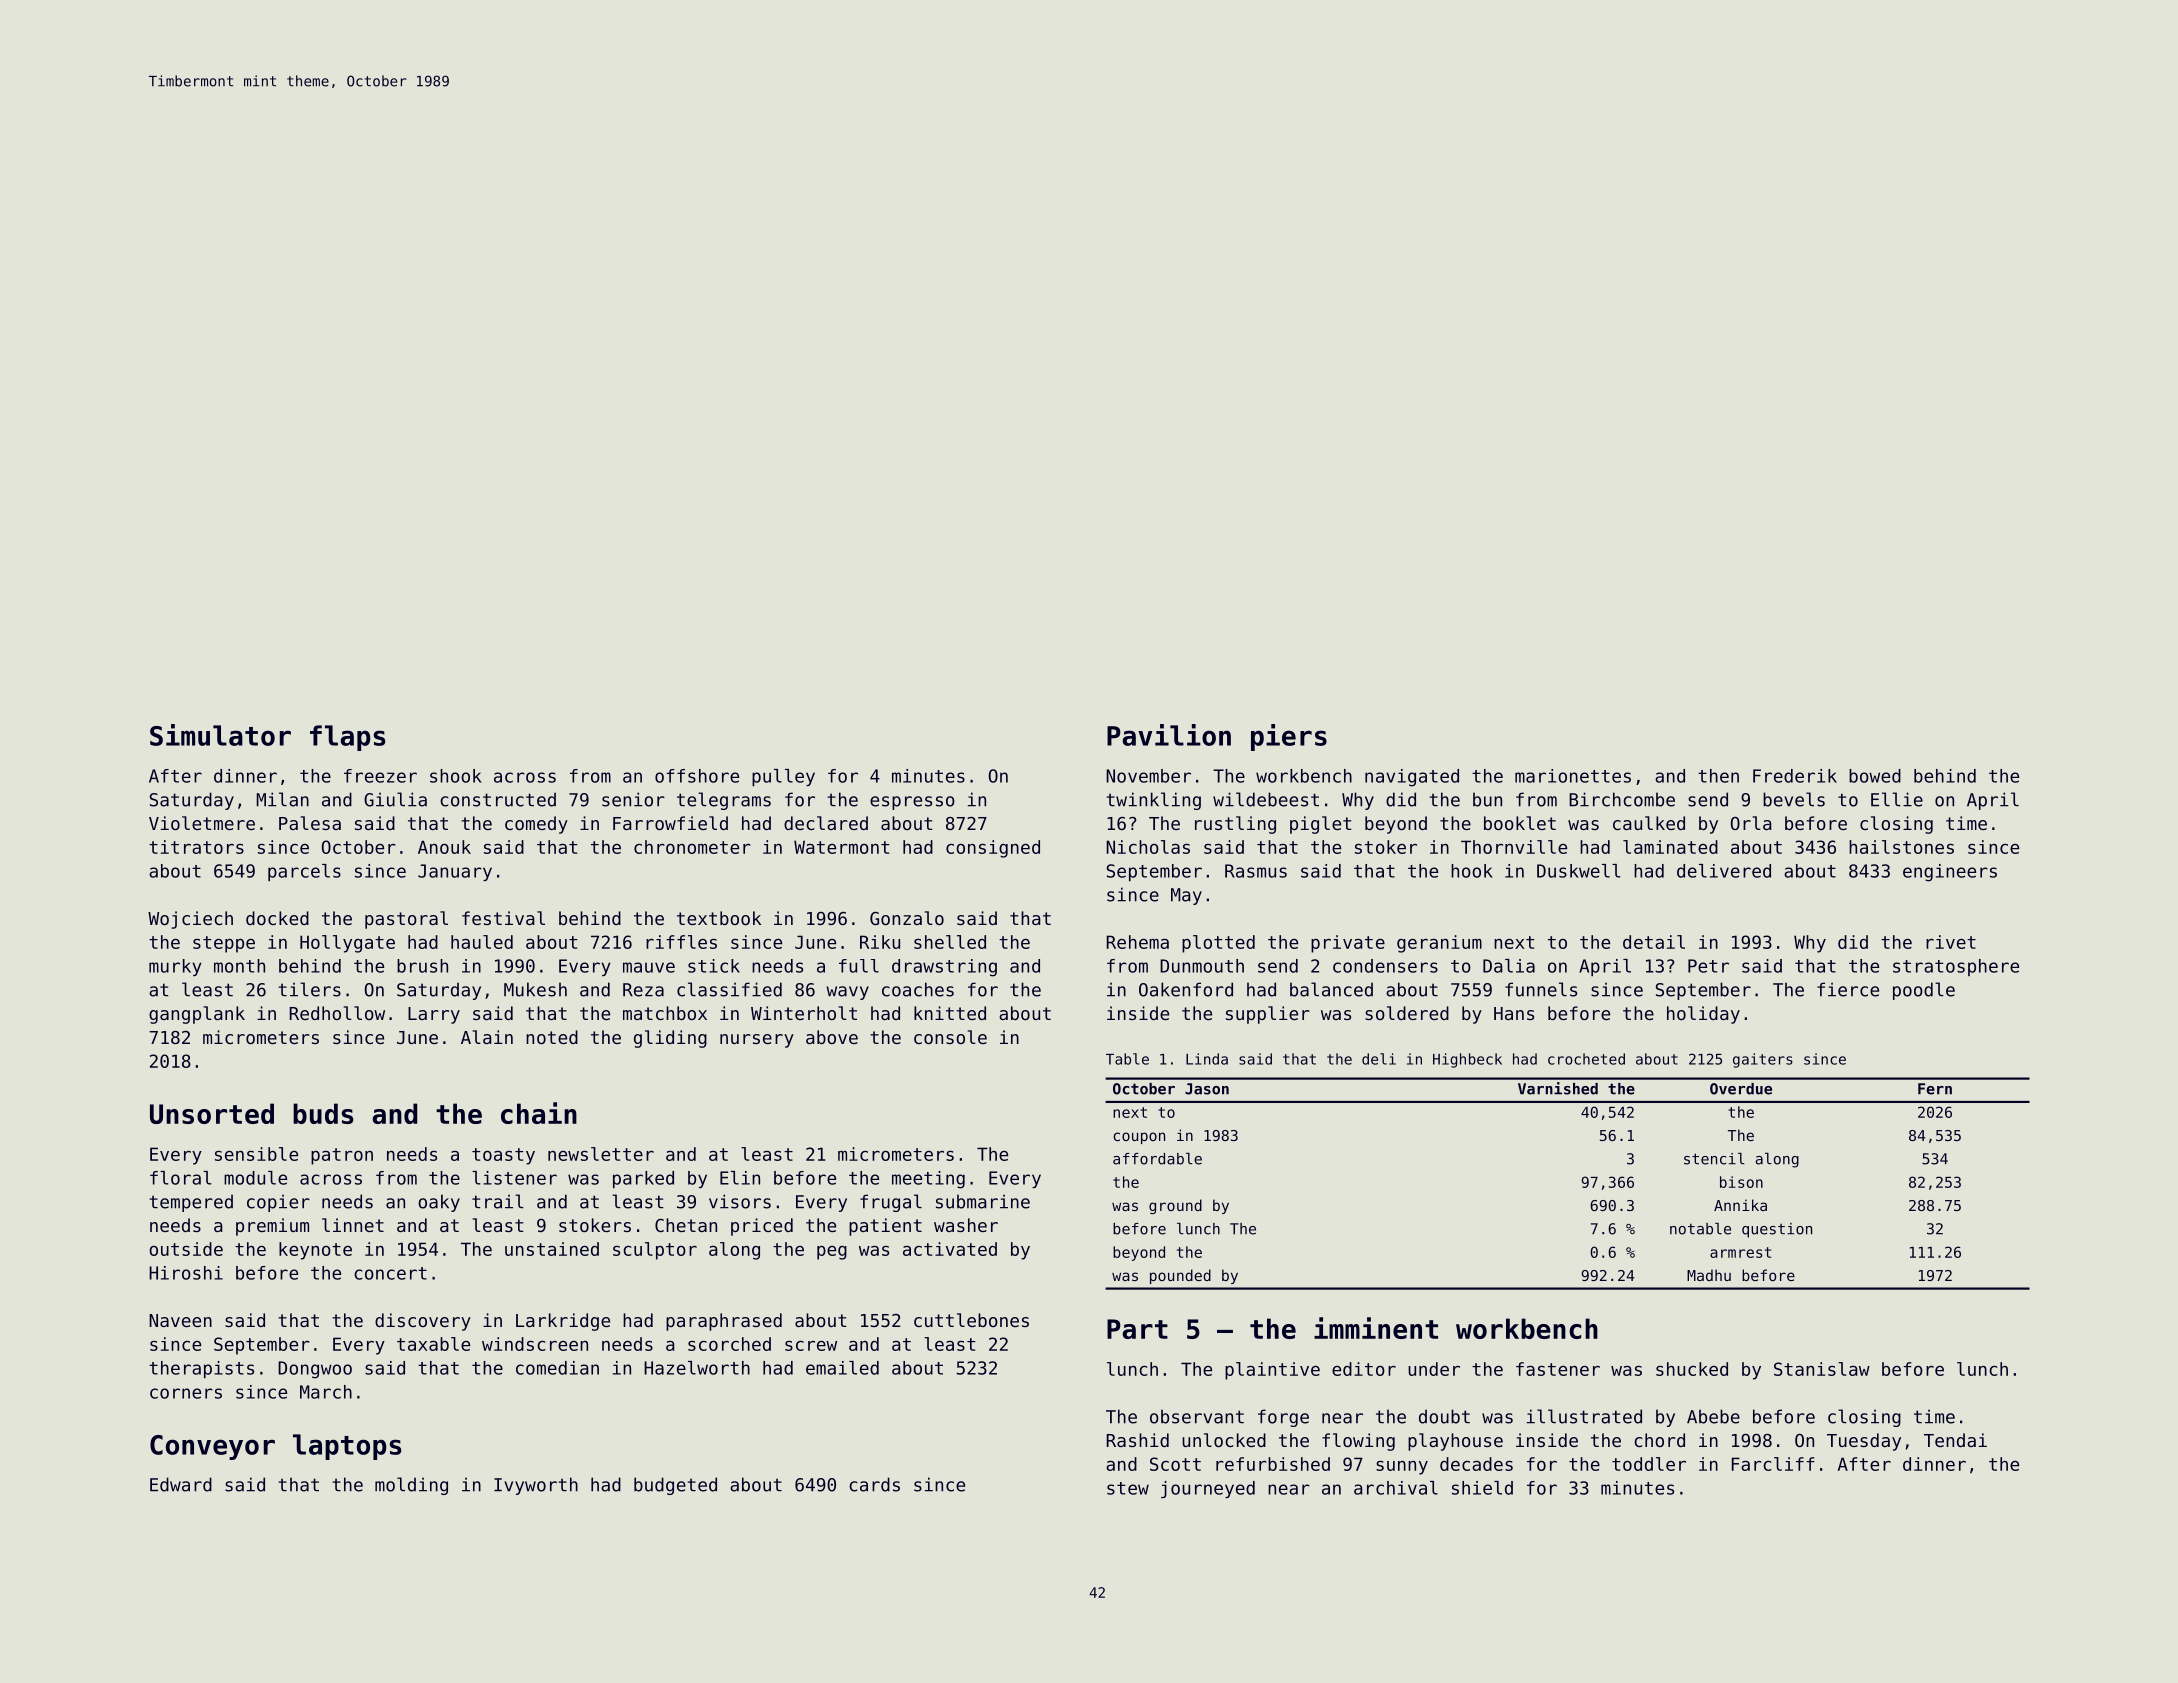  What do you see at coordinates (181, 1484) in the screenshot?
I see `Edward` at bounding box center [181, 1484].
